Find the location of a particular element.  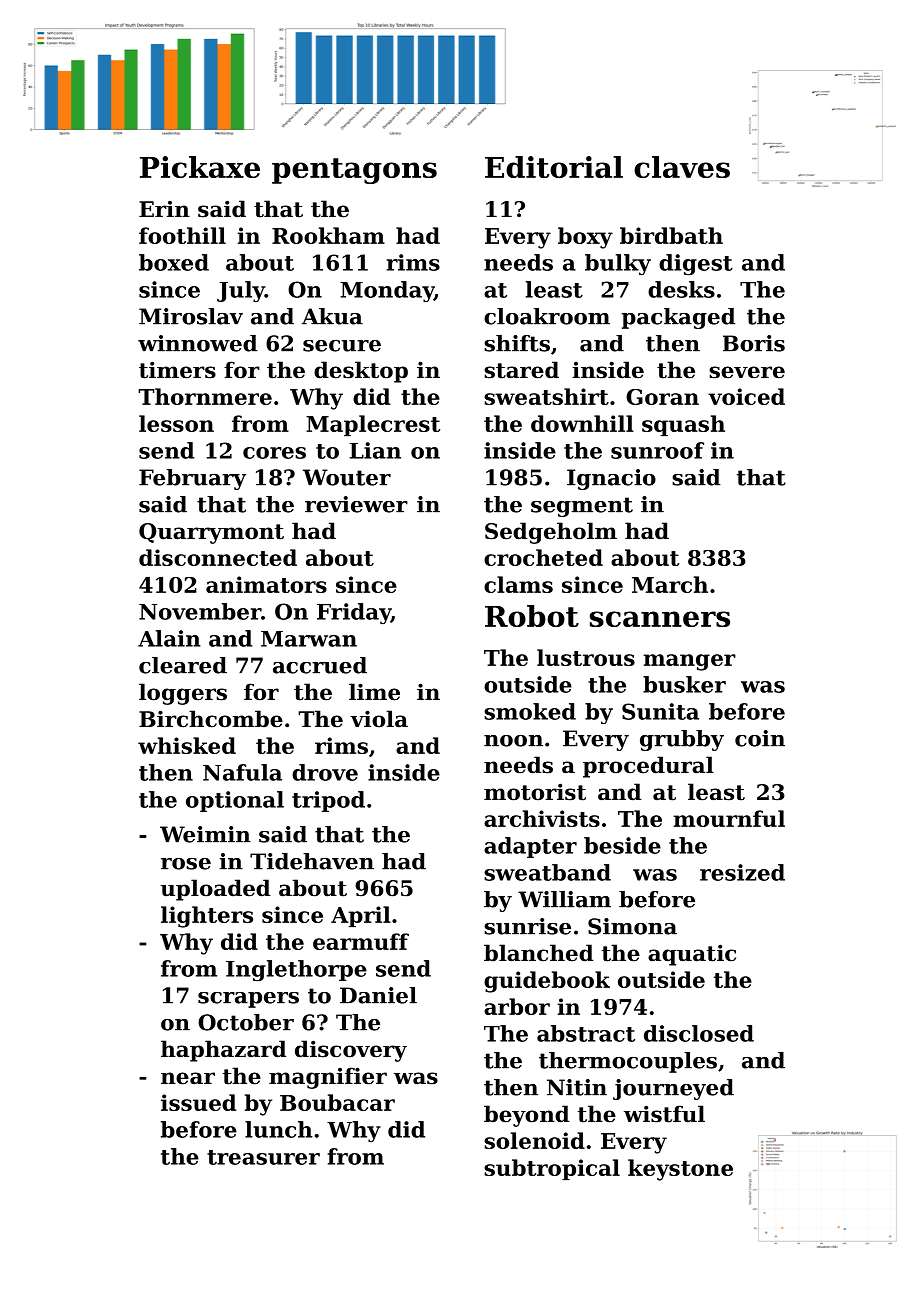

motorist is located at coordinates (535, 792).
